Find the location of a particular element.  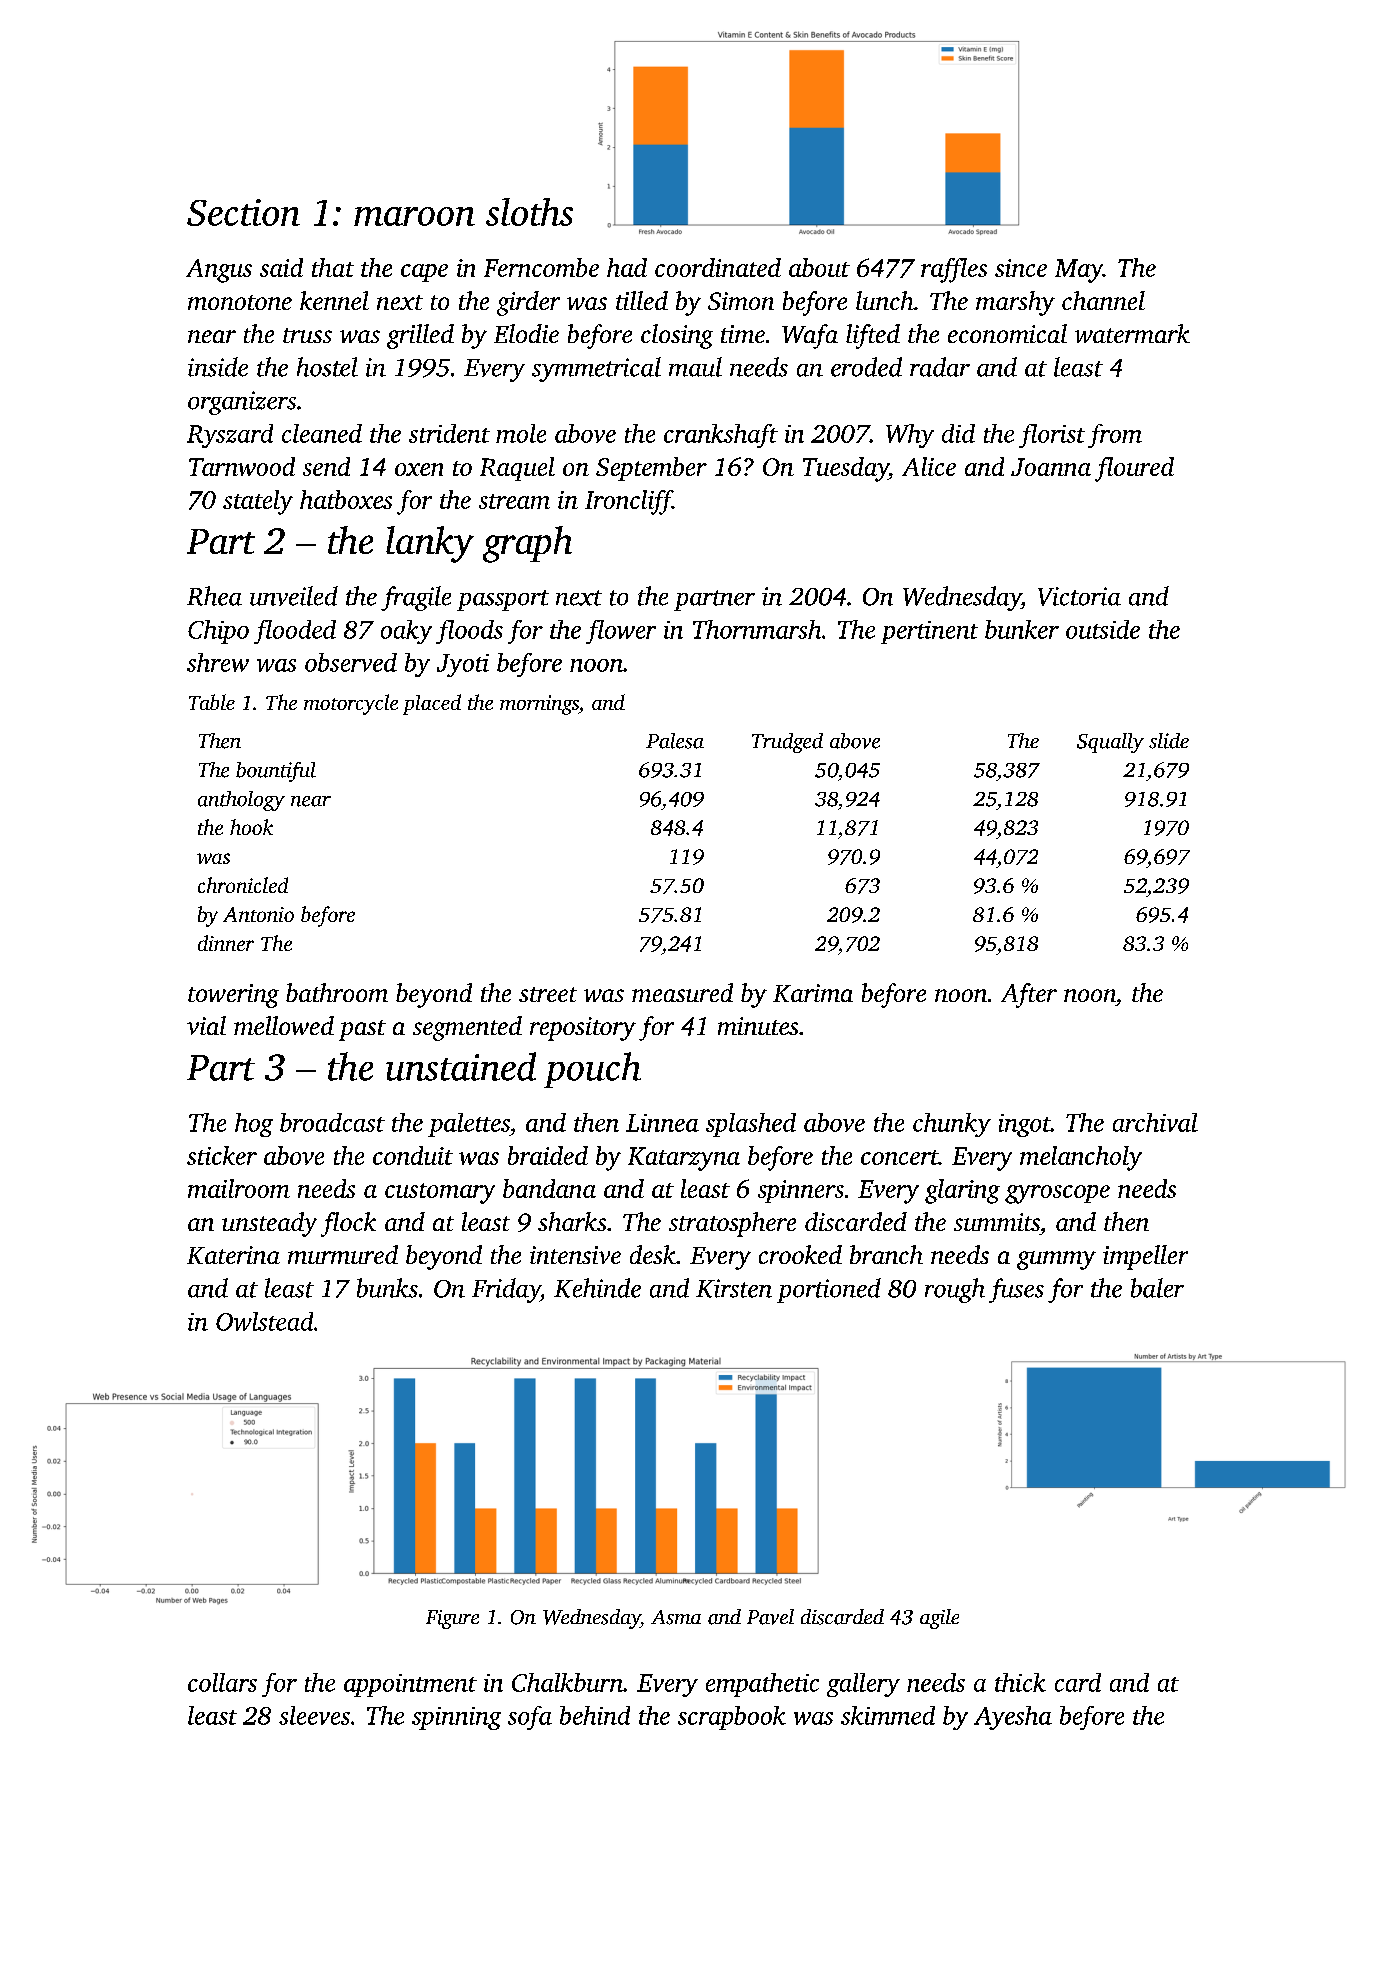

bunks is located at coordinates (387, 1288).
